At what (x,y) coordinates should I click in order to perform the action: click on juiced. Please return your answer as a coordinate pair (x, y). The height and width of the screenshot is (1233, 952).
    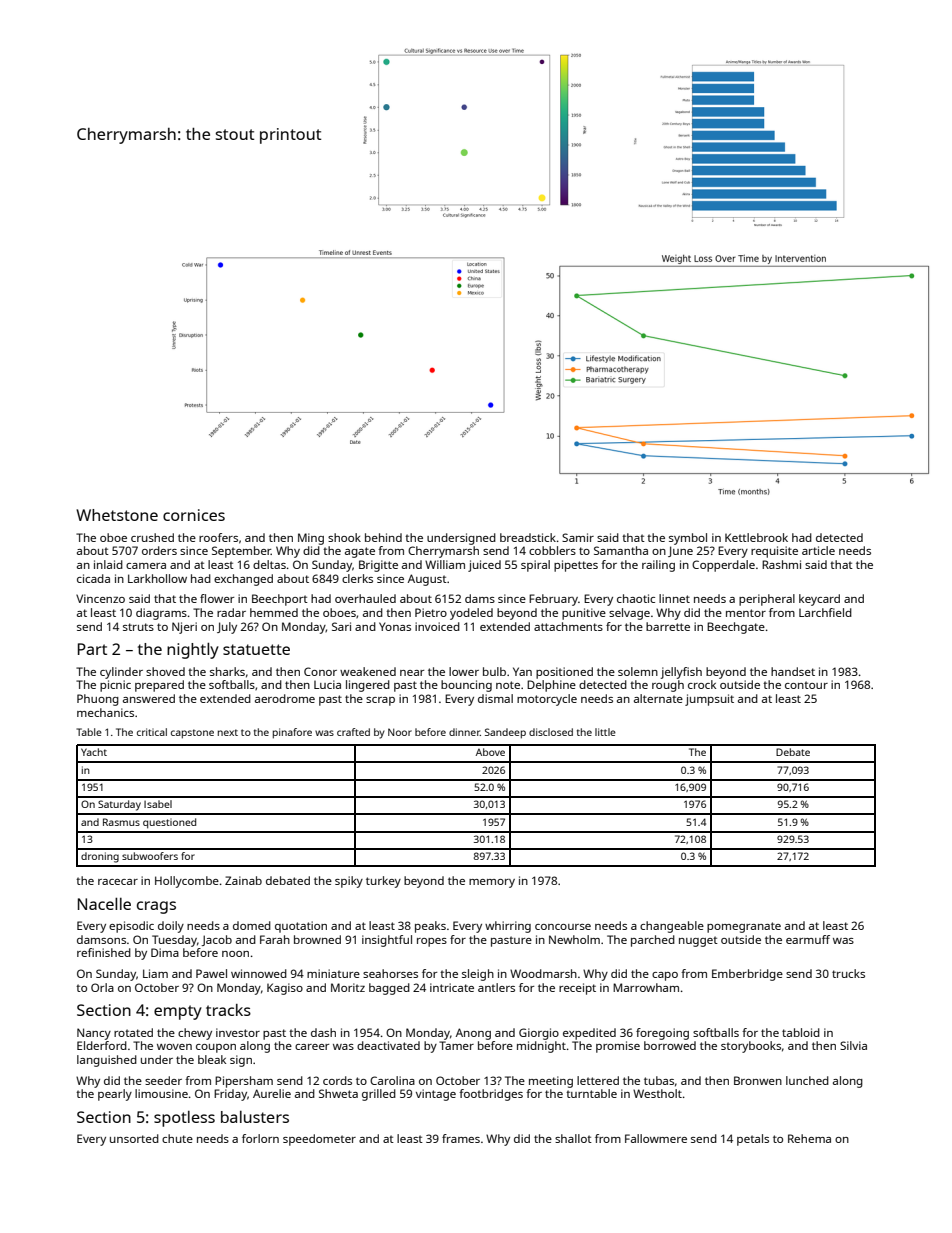
    Looking at the image, I should click on (484, 566).
